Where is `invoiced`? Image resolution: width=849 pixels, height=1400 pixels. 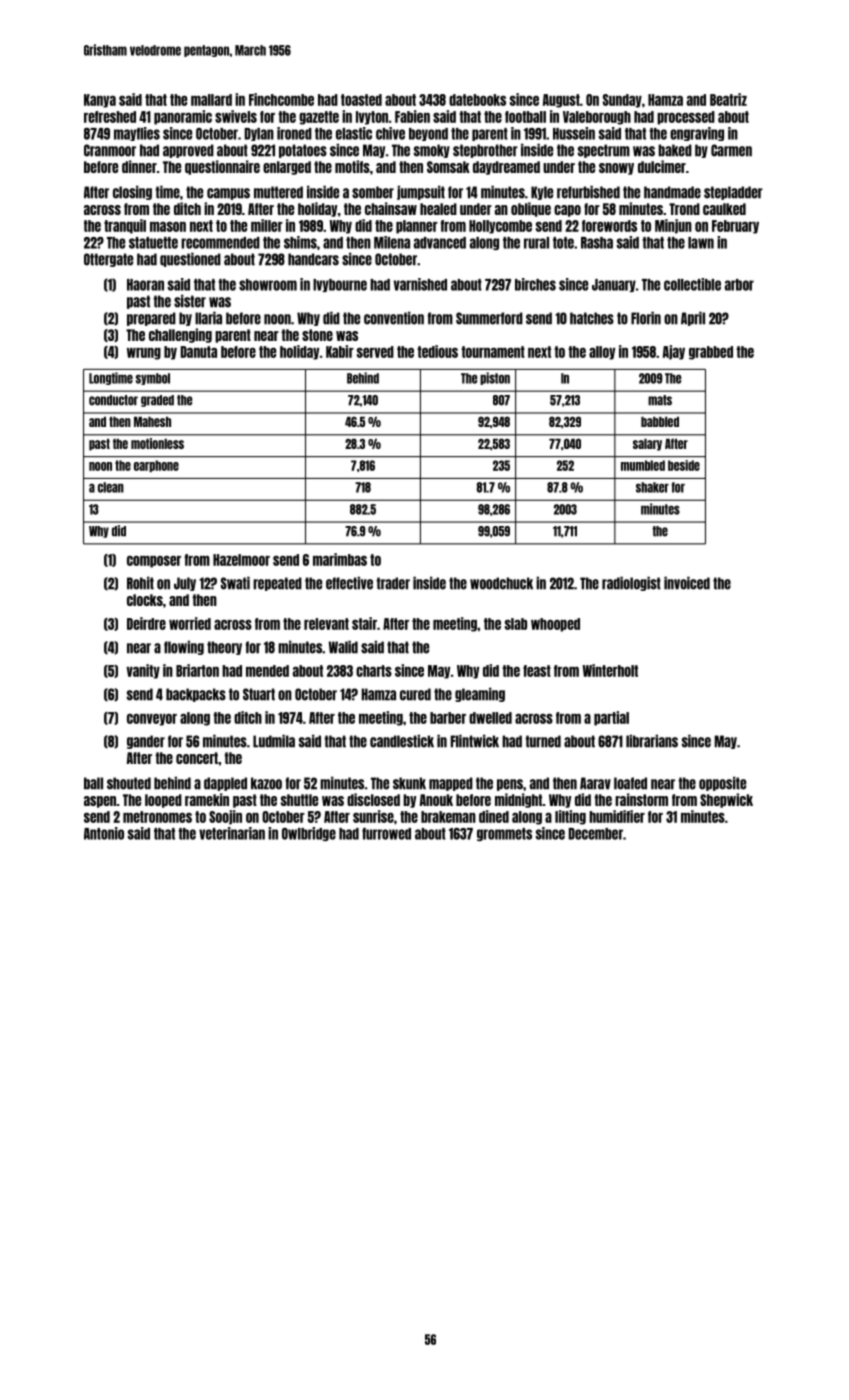
invoiced is located at coordinates (687, 583).
